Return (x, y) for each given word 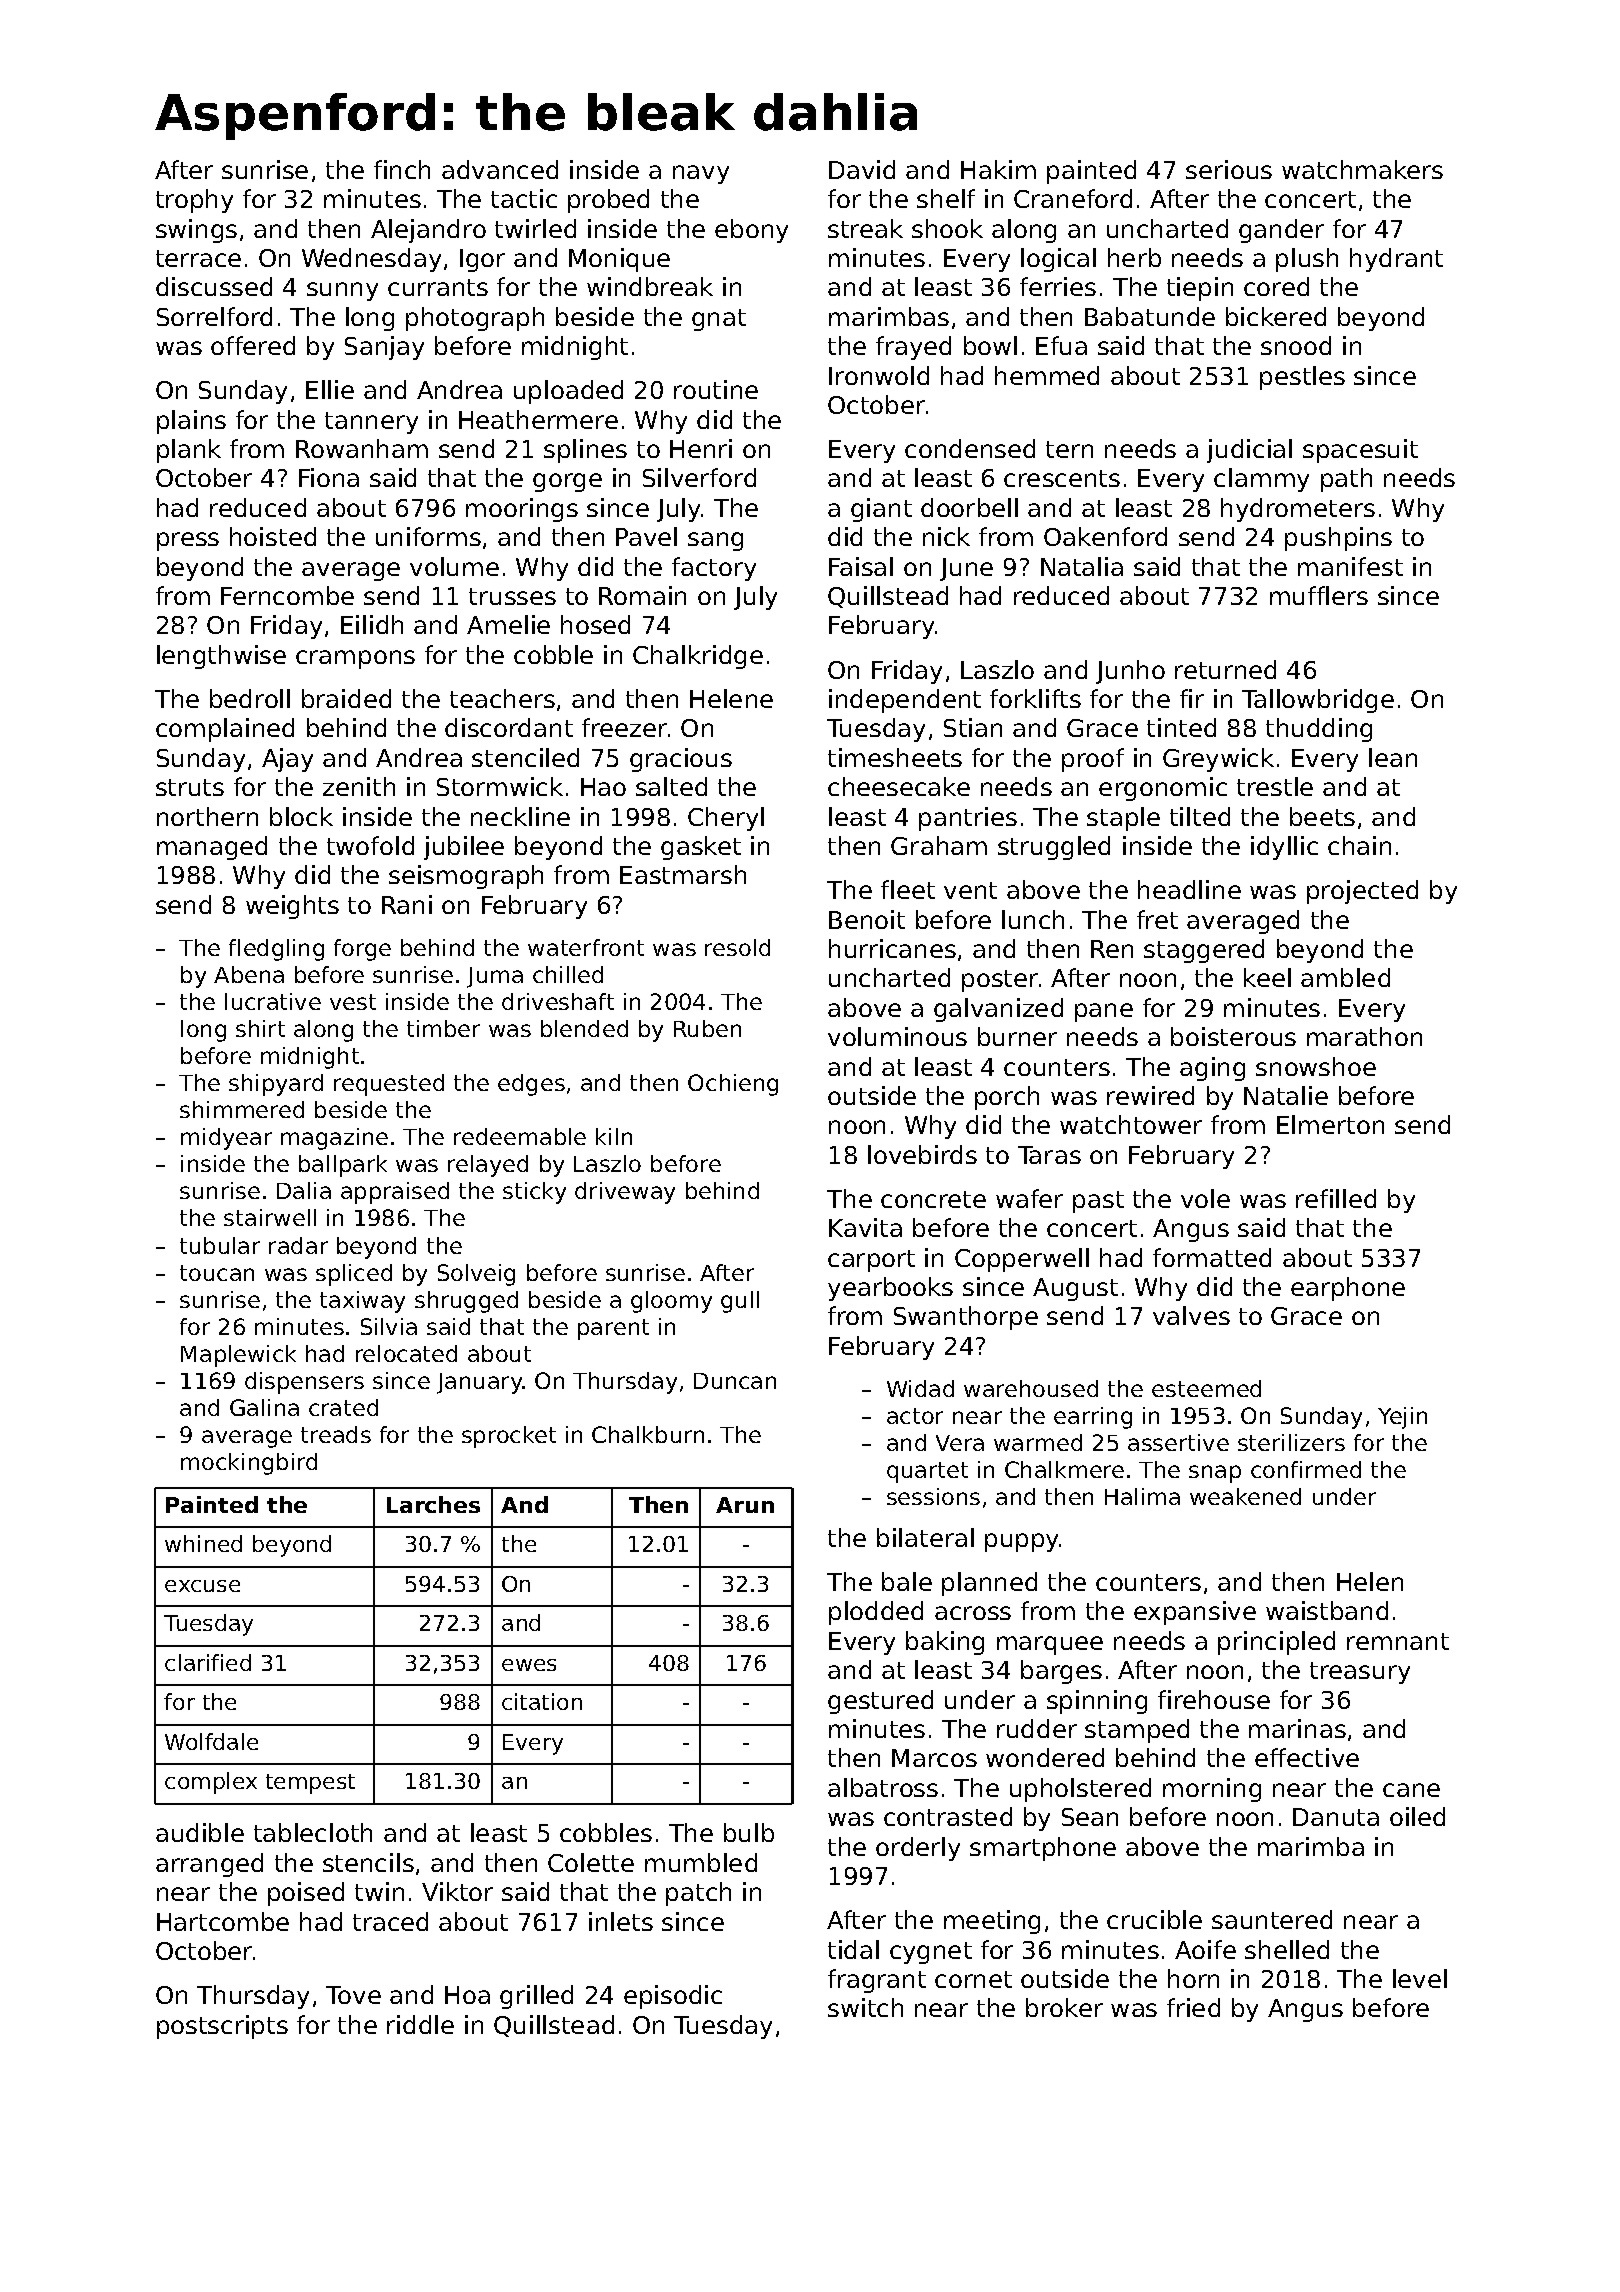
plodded (876, 1613)
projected (1362, 892)
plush (1307, 260)
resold (737, 947)
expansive (1195, 1613)
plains (191, 422)
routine (716, 389)
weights (292, 907)
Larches (433, 1504)
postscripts (222, 2027)
